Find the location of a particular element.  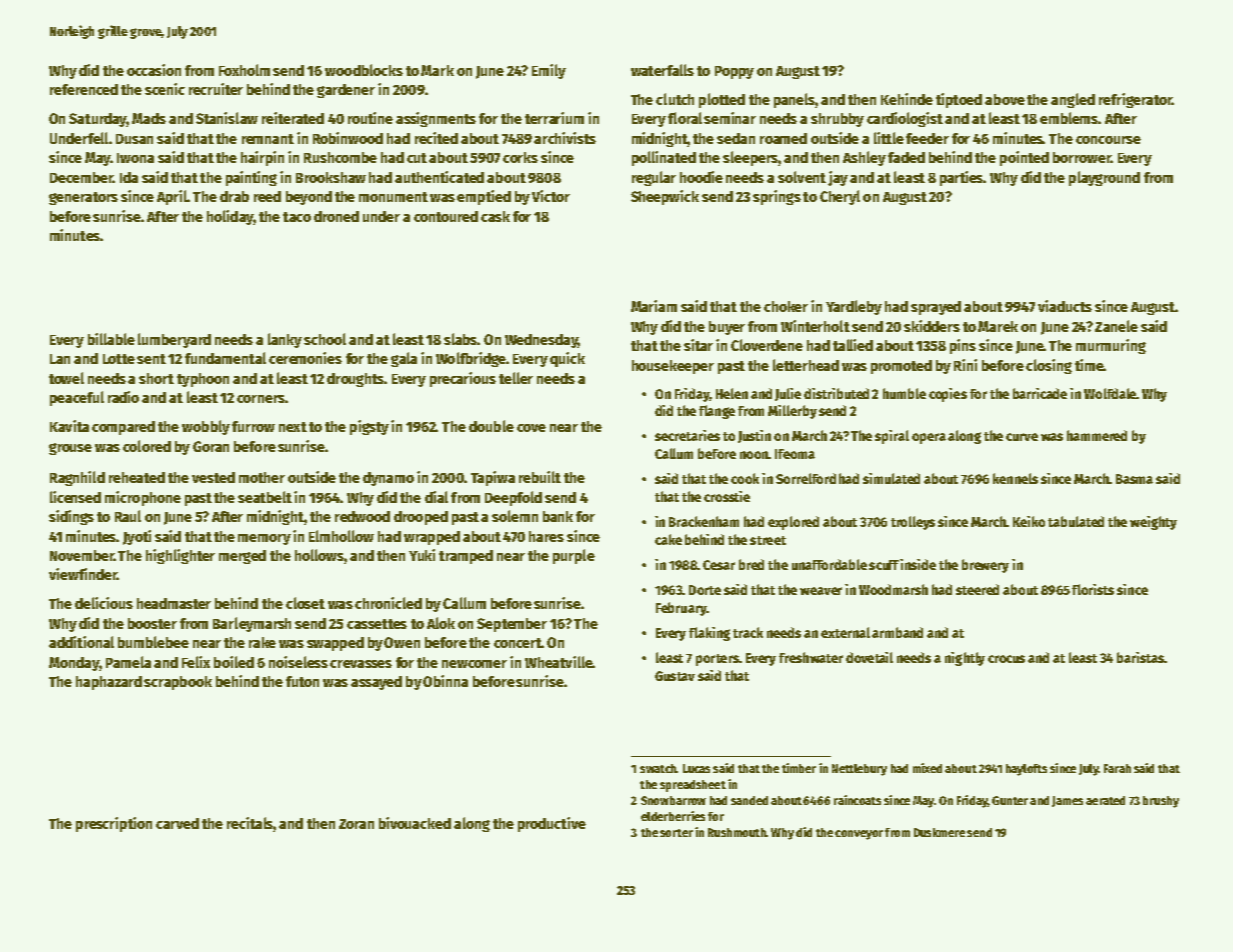

prescription is located at coordinates (114, 824).
